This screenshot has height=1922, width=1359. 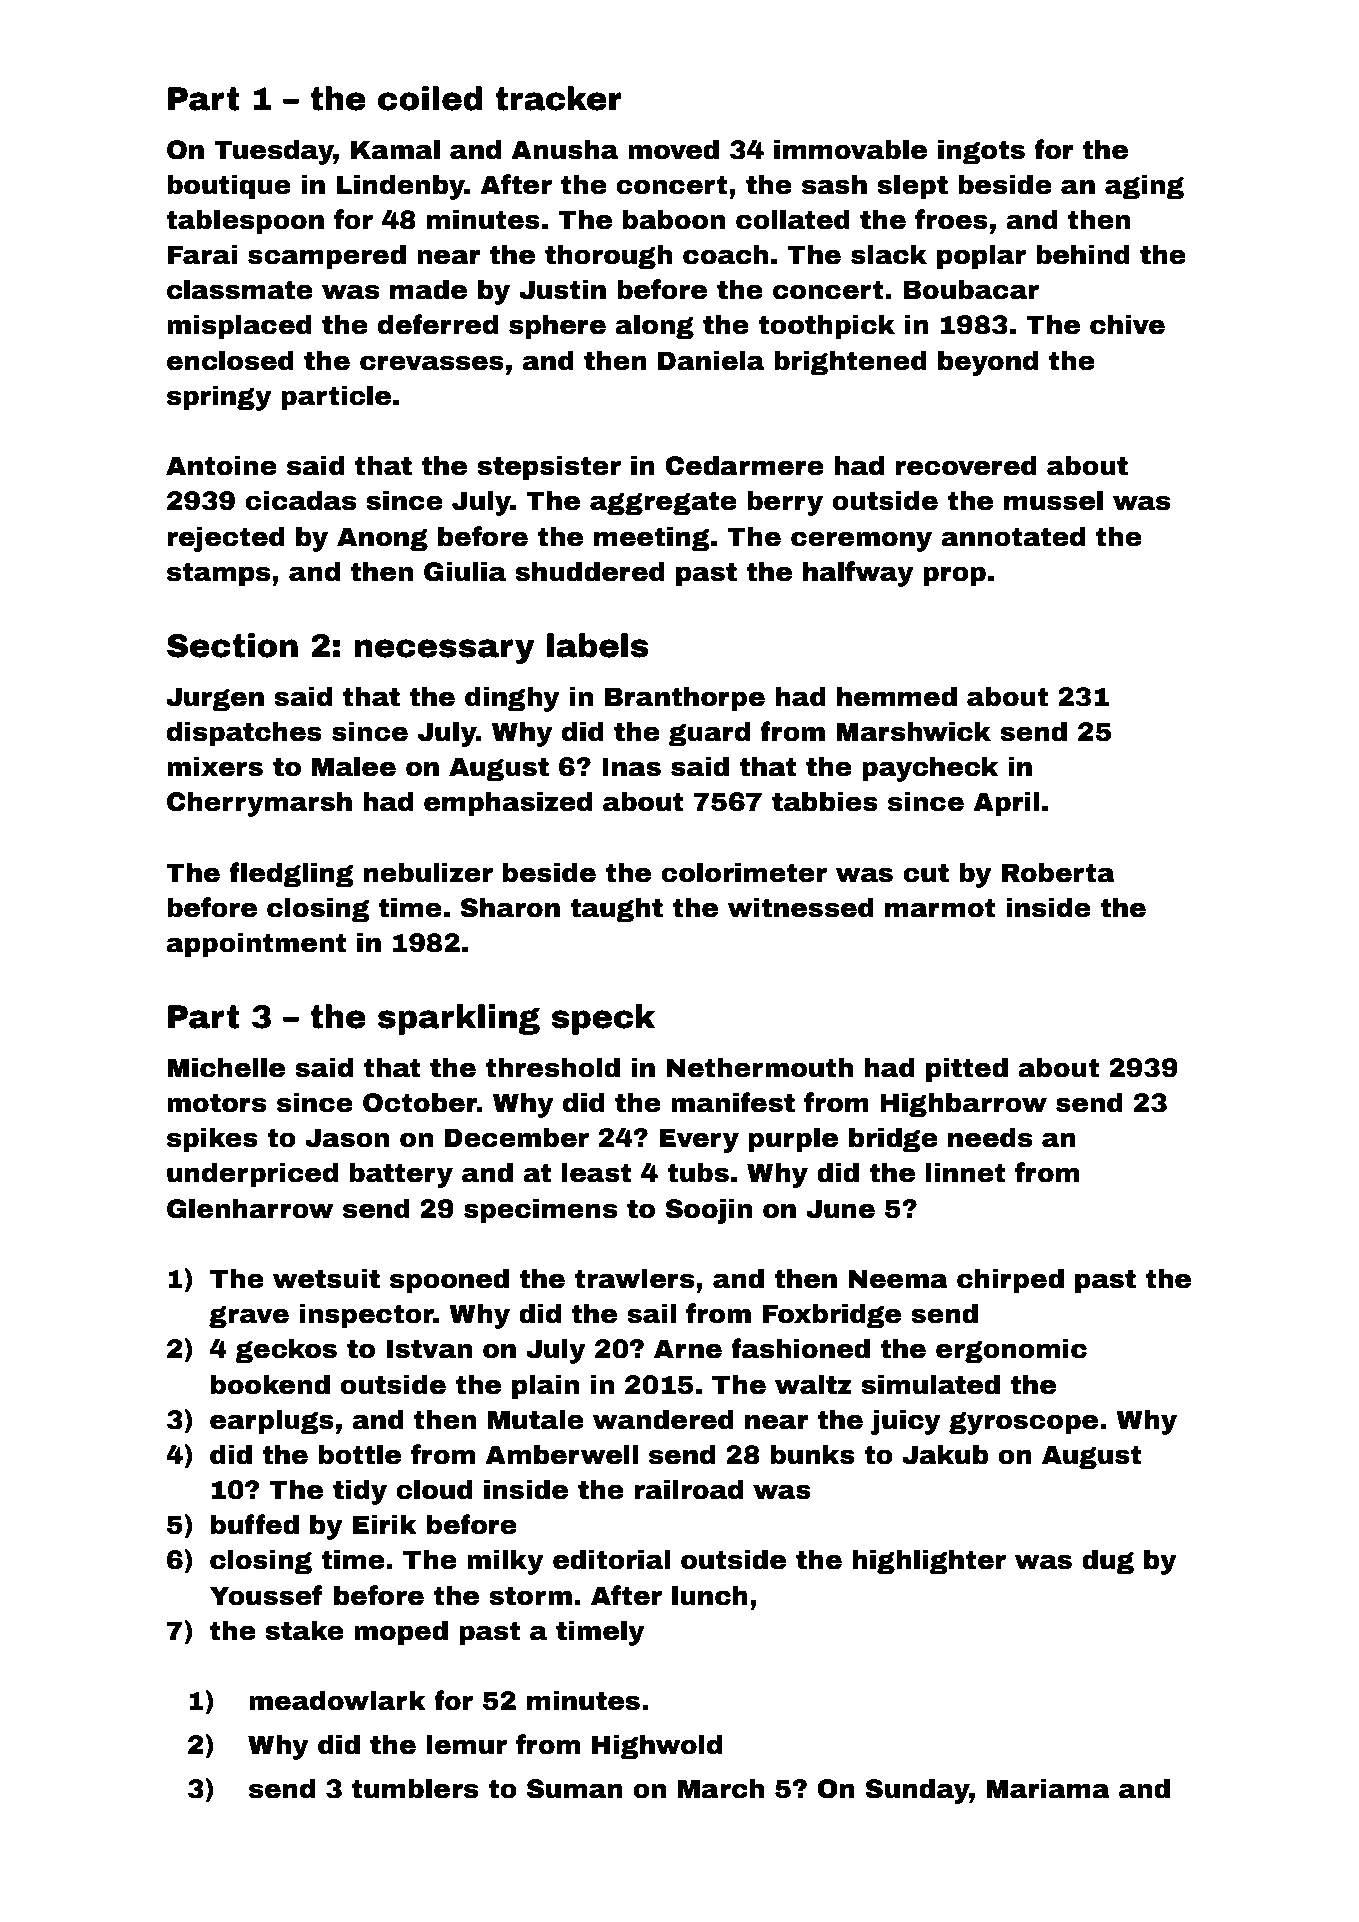 I want to click on classmate, so click(x=240, y=289).
